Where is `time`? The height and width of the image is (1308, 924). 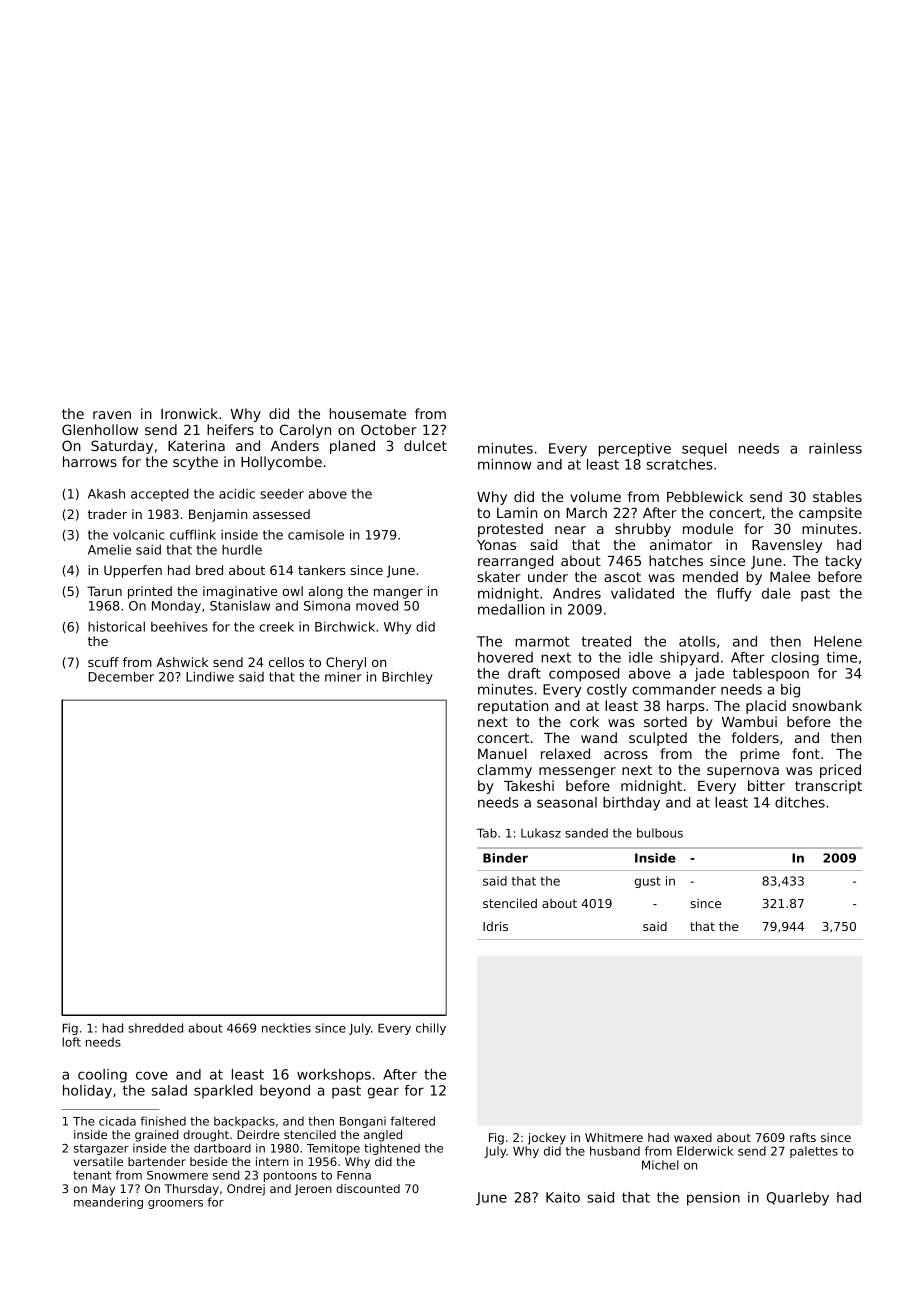
time is located at coordinates (842, 657).
